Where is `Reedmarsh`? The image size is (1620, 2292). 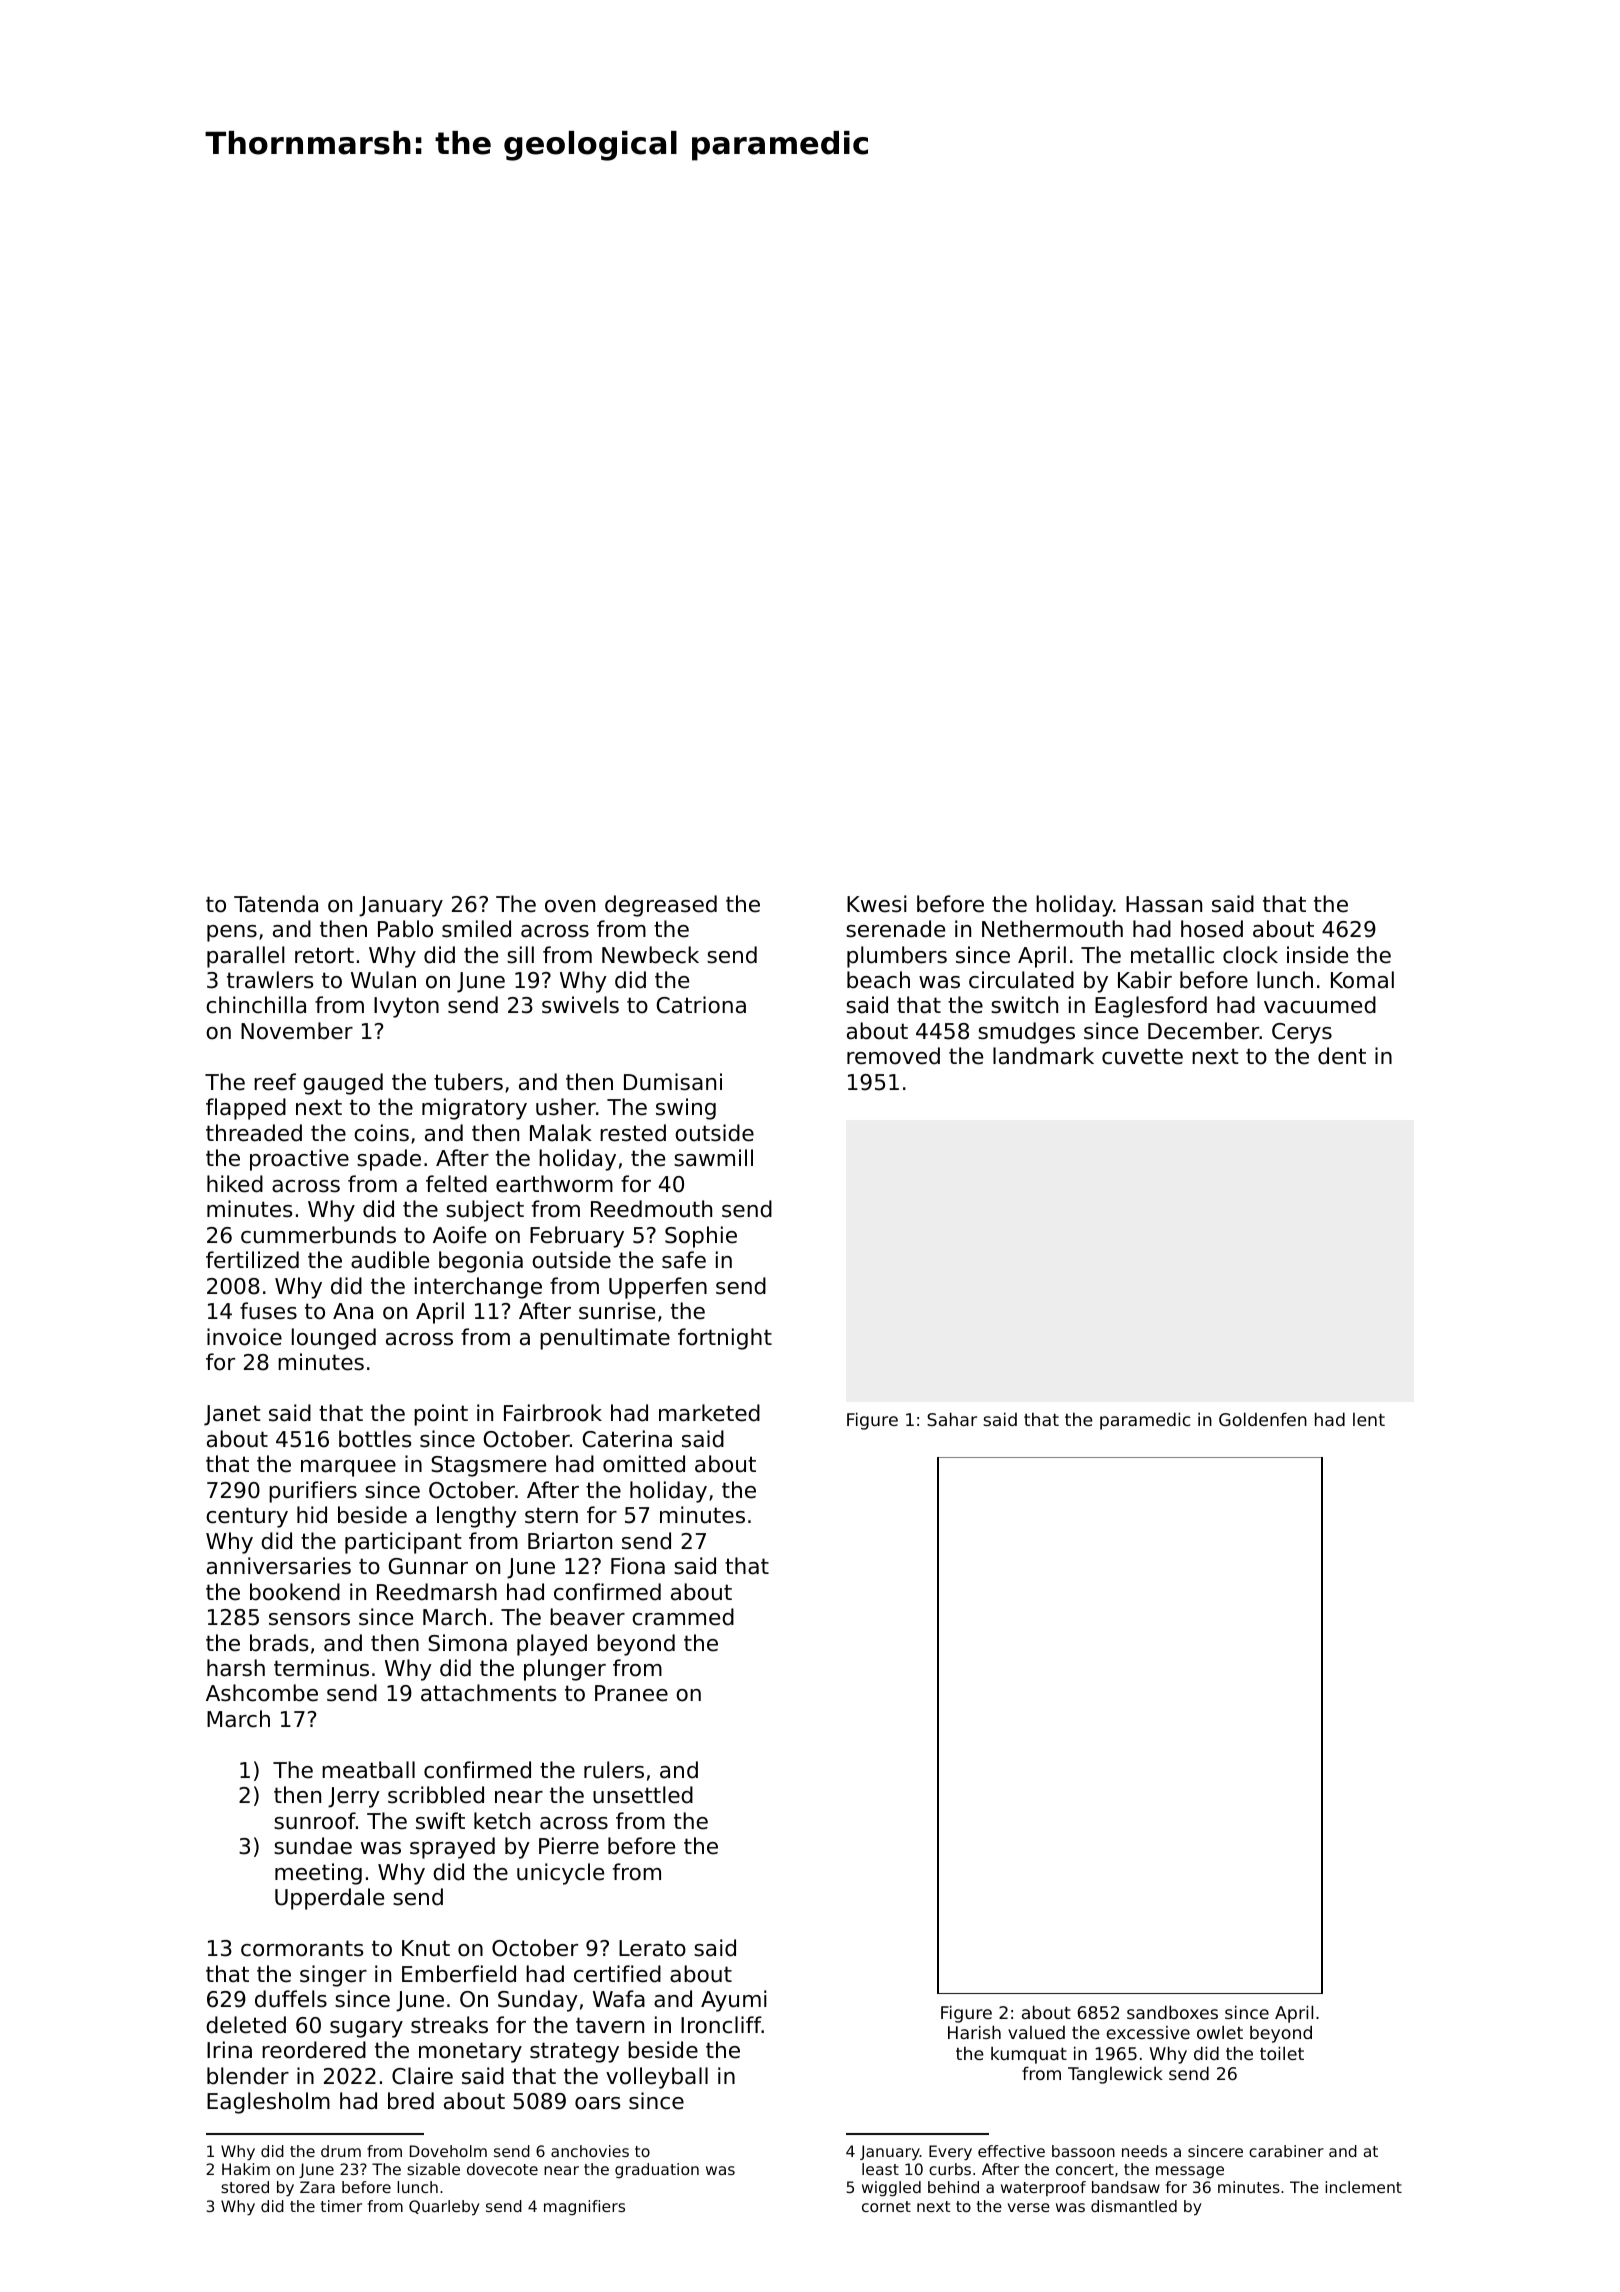 Reedmarsh is located at coordinates (437, 1592).
